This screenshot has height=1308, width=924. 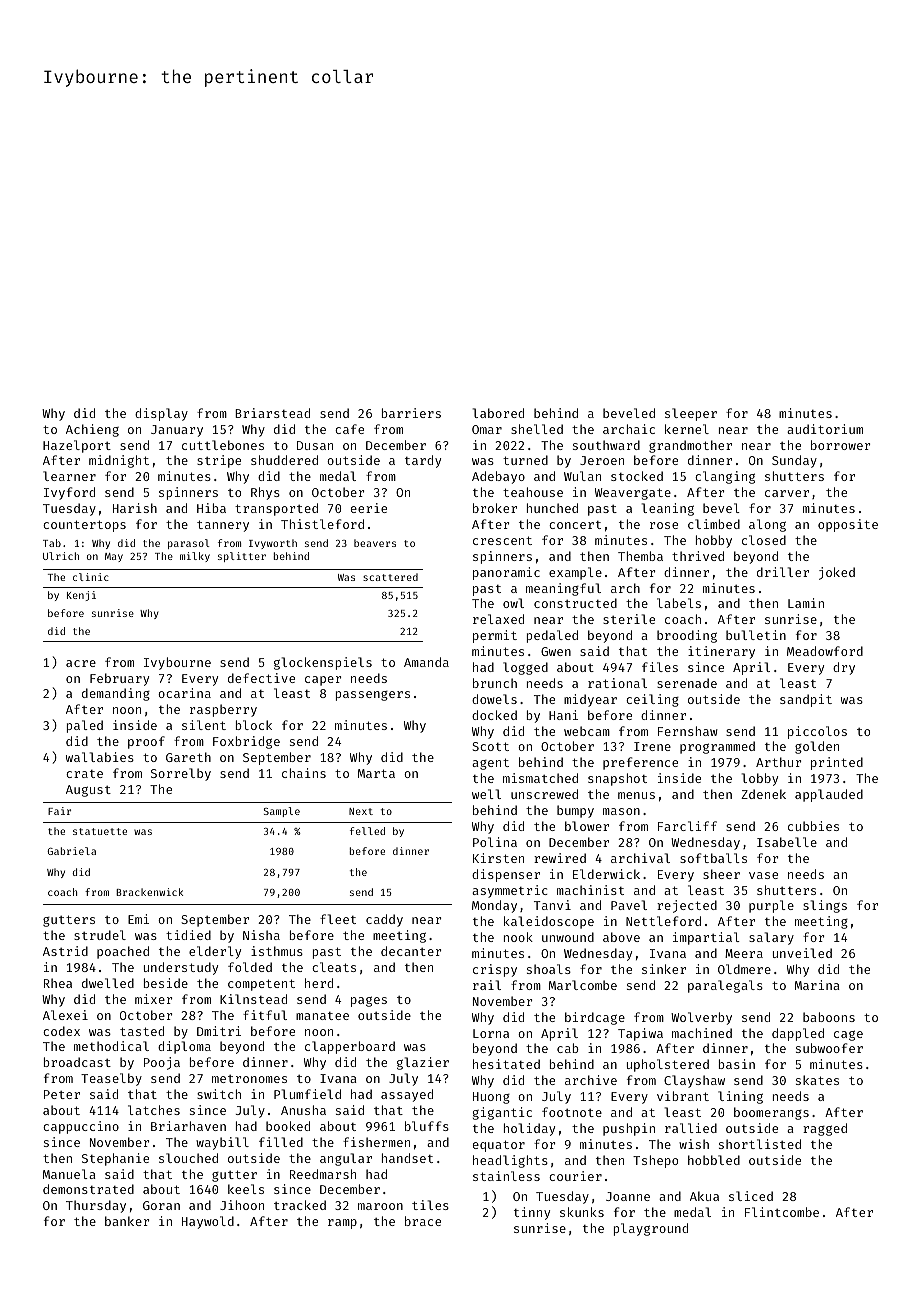 I want to click on scattered, so click(x=390, y=577).
